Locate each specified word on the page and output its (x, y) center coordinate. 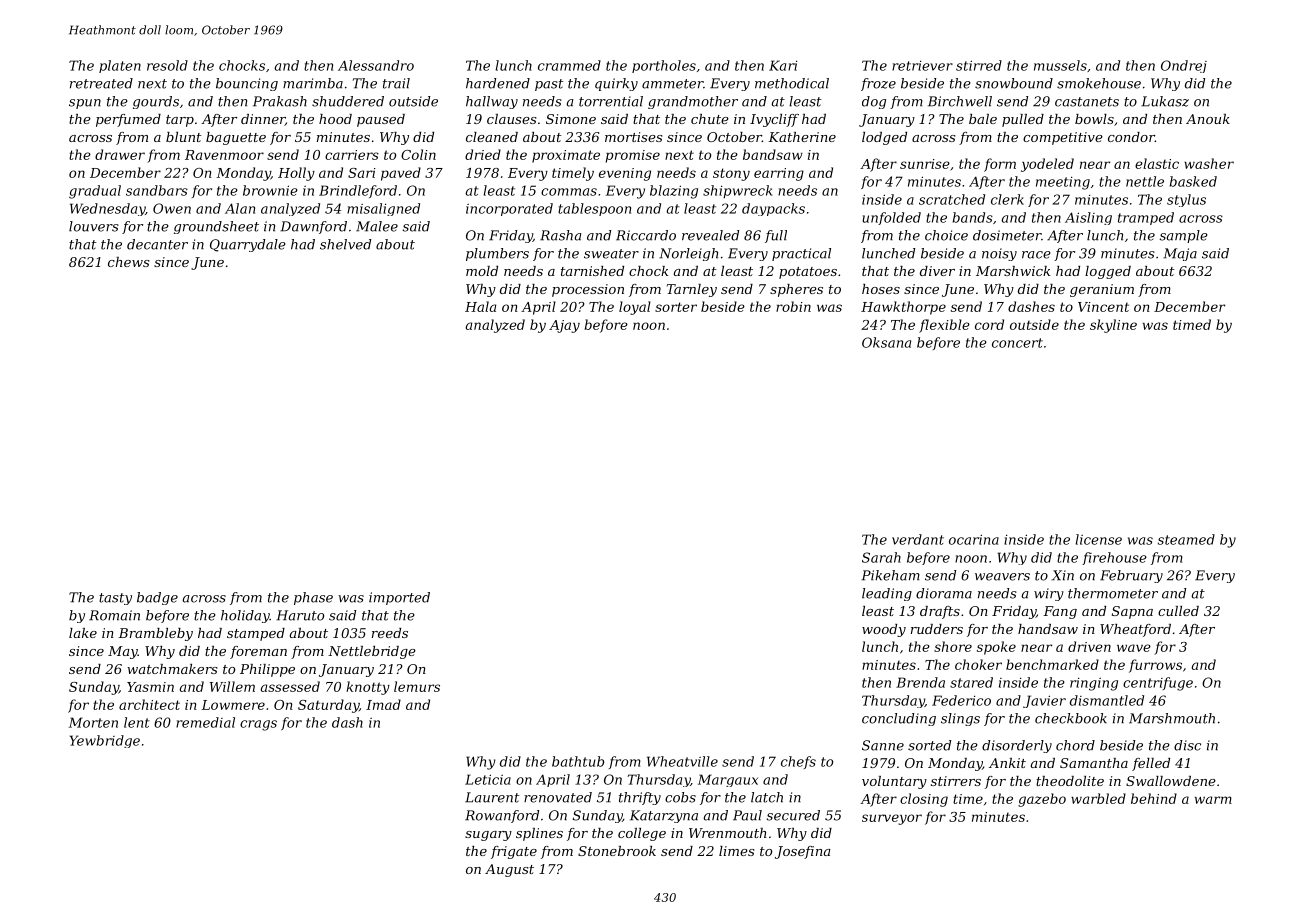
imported (399, 598)
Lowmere (233, 705)
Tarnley (692, 290)
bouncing (247, 84)
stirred (979, 65)
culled (1178, 611)
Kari (783, 65)
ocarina (974, 539)
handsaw (1048, 629)
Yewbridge (105, 741)
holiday (245, 616)
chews (129, 262)
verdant (918, 539)
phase (313, 598)
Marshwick (1013, 271)
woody (884, 630)
